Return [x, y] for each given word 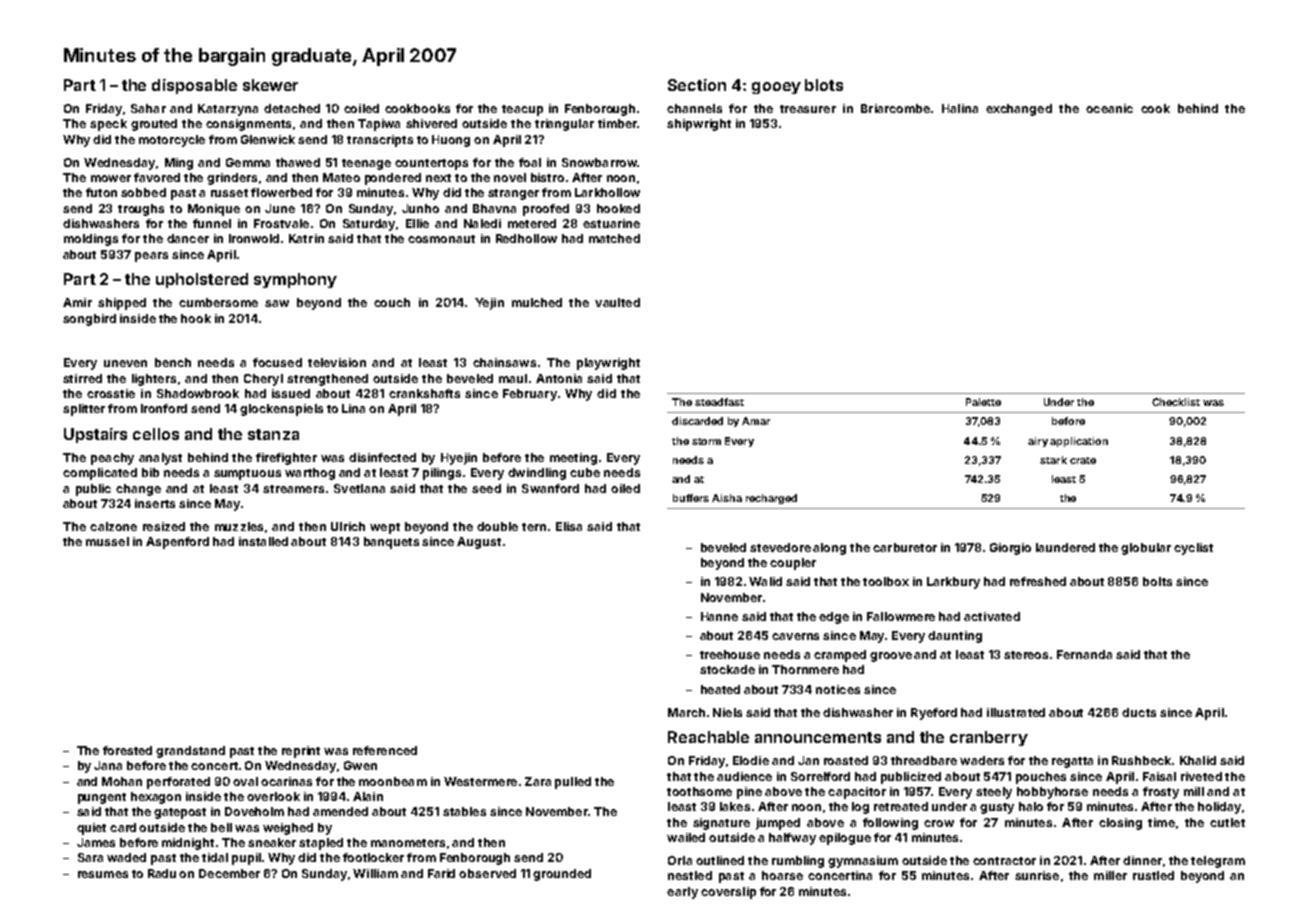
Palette [983, 402]
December [229, 873]
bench [173, 362]
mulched [537, 302]
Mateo [341, 177]
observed [487, 873]
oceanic [1109, 108]
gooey [776, 88]
